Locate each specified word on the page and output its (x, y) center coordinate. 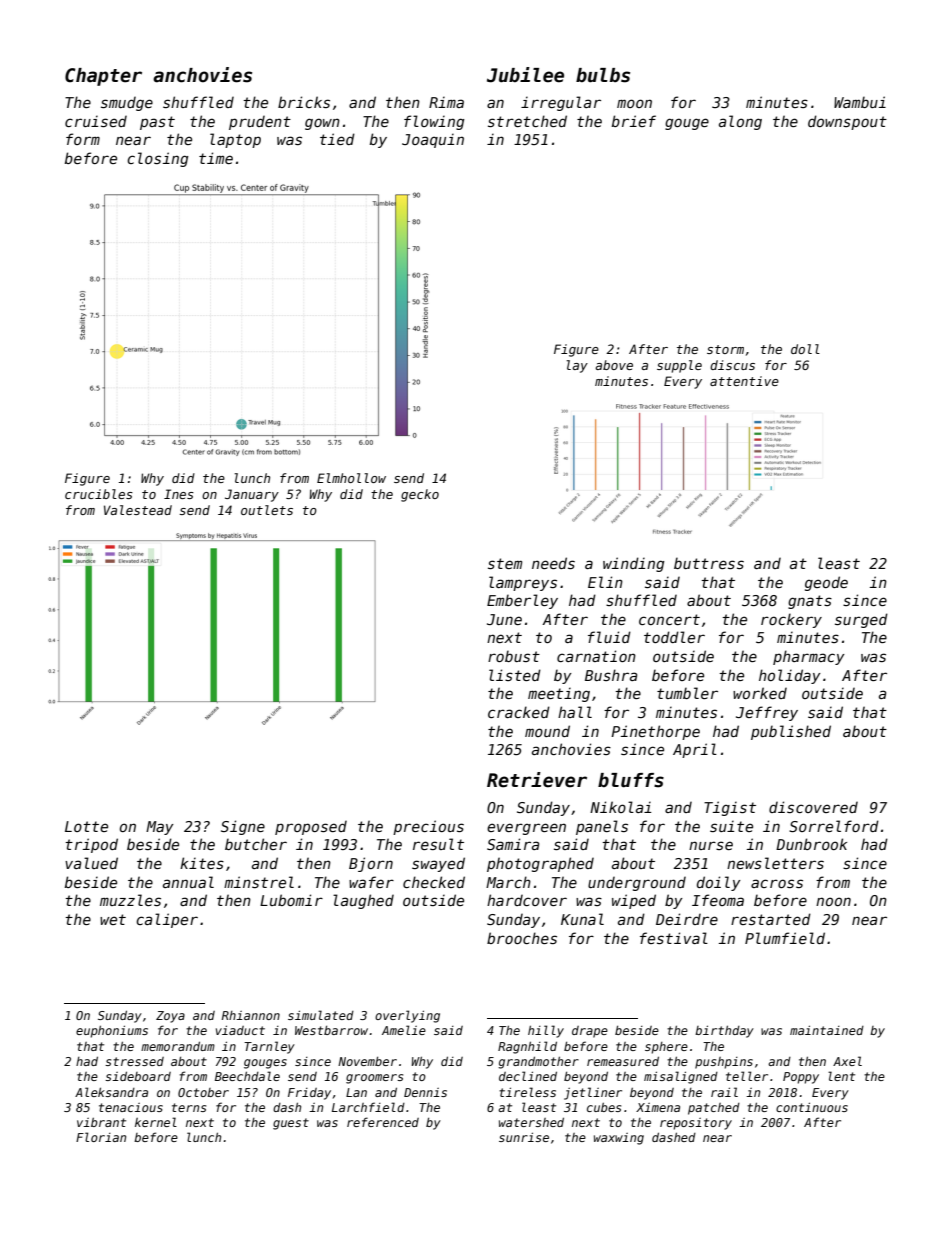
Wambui (860, 102)
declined (528, 1076)
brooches (522, 938)
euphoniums (112, 1031)
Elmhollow (351, 478)
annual (188, 882)
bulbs (603, 75)
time (216, 158)
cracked (519, 712)
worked (760, 693)
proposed (311, 828)
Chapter (103, 77)
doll (805, 349)
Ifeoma (718, 900)
